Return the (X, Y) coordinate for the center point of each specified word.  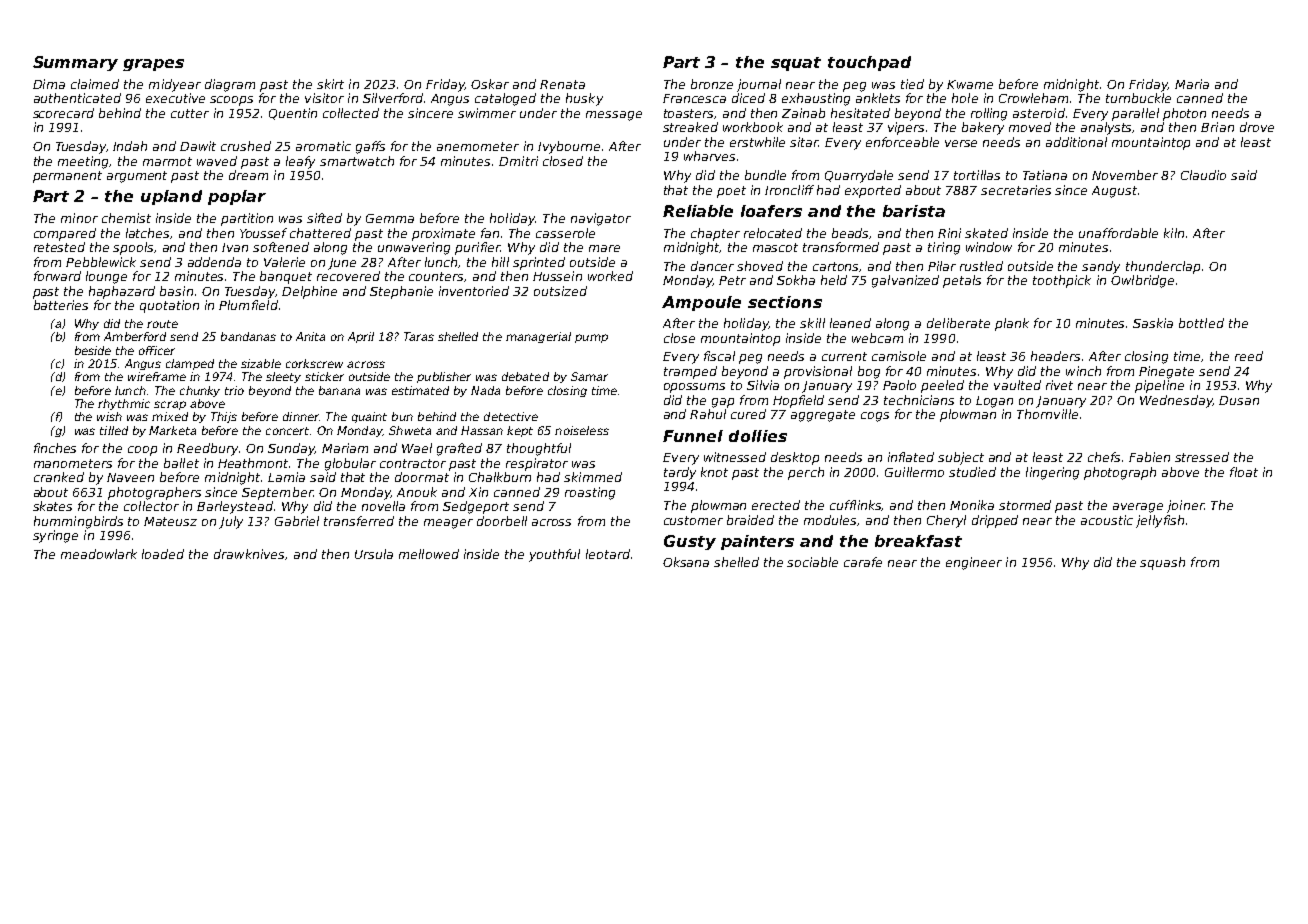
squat (796, 64)
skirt (330, 84)
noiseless (582, 430)
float (1244, 472)
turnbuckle (1138, 98)
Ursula (374, 554)
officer (157, 350)
